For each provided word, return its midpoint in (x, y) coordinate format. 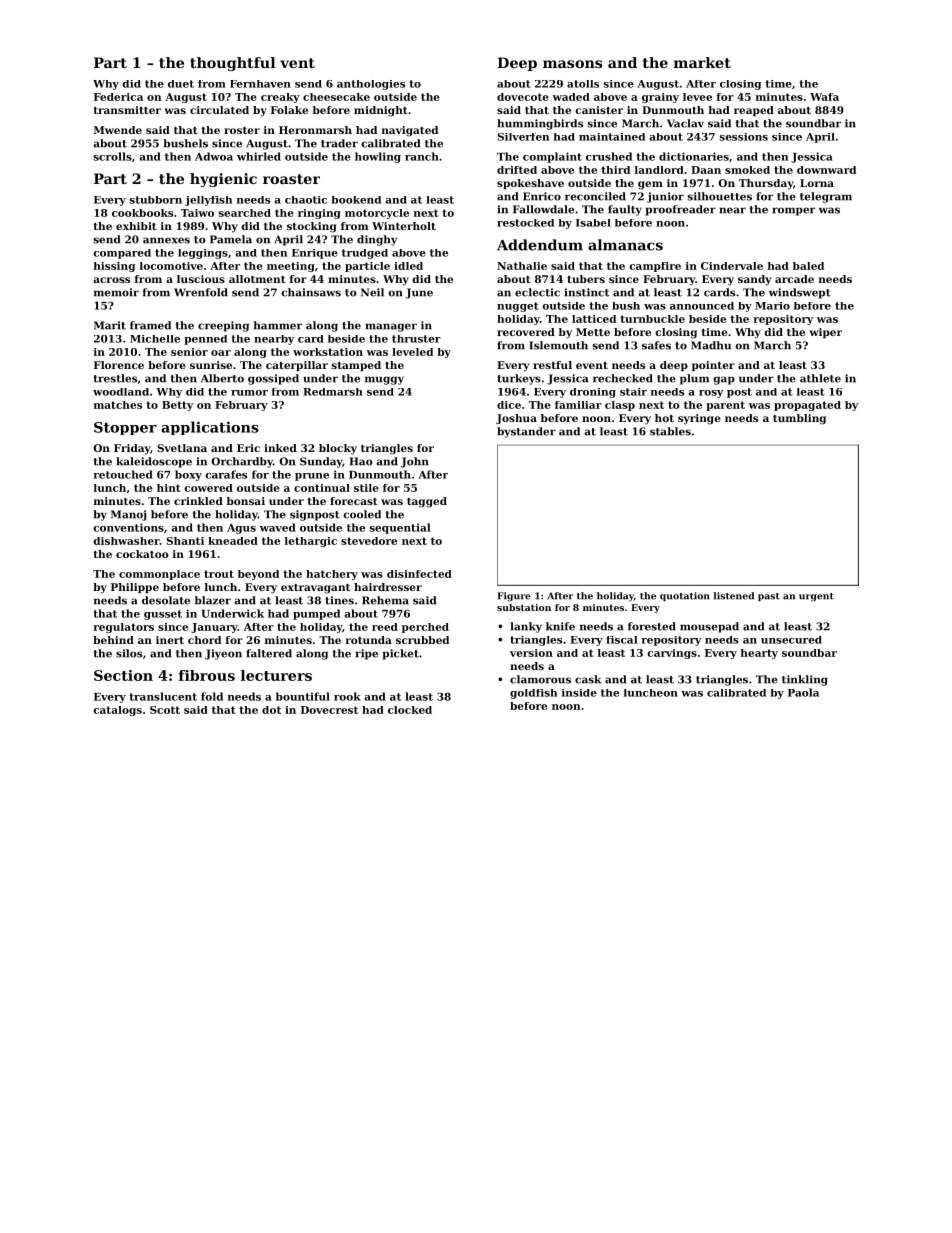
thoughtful (233, 64)
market (702, 62)
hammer (277, 325)
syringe (699, 419)
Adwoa (214, 156)
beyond (258, 575)
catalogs (118, 711)
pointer (713, 366)
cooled (362, 514)
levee (697, 97)
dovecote (523, 97)
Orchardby (242, 462)
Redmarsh (333, 392)
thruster (416, 339)
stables (670, 431)
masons (572, 64)
